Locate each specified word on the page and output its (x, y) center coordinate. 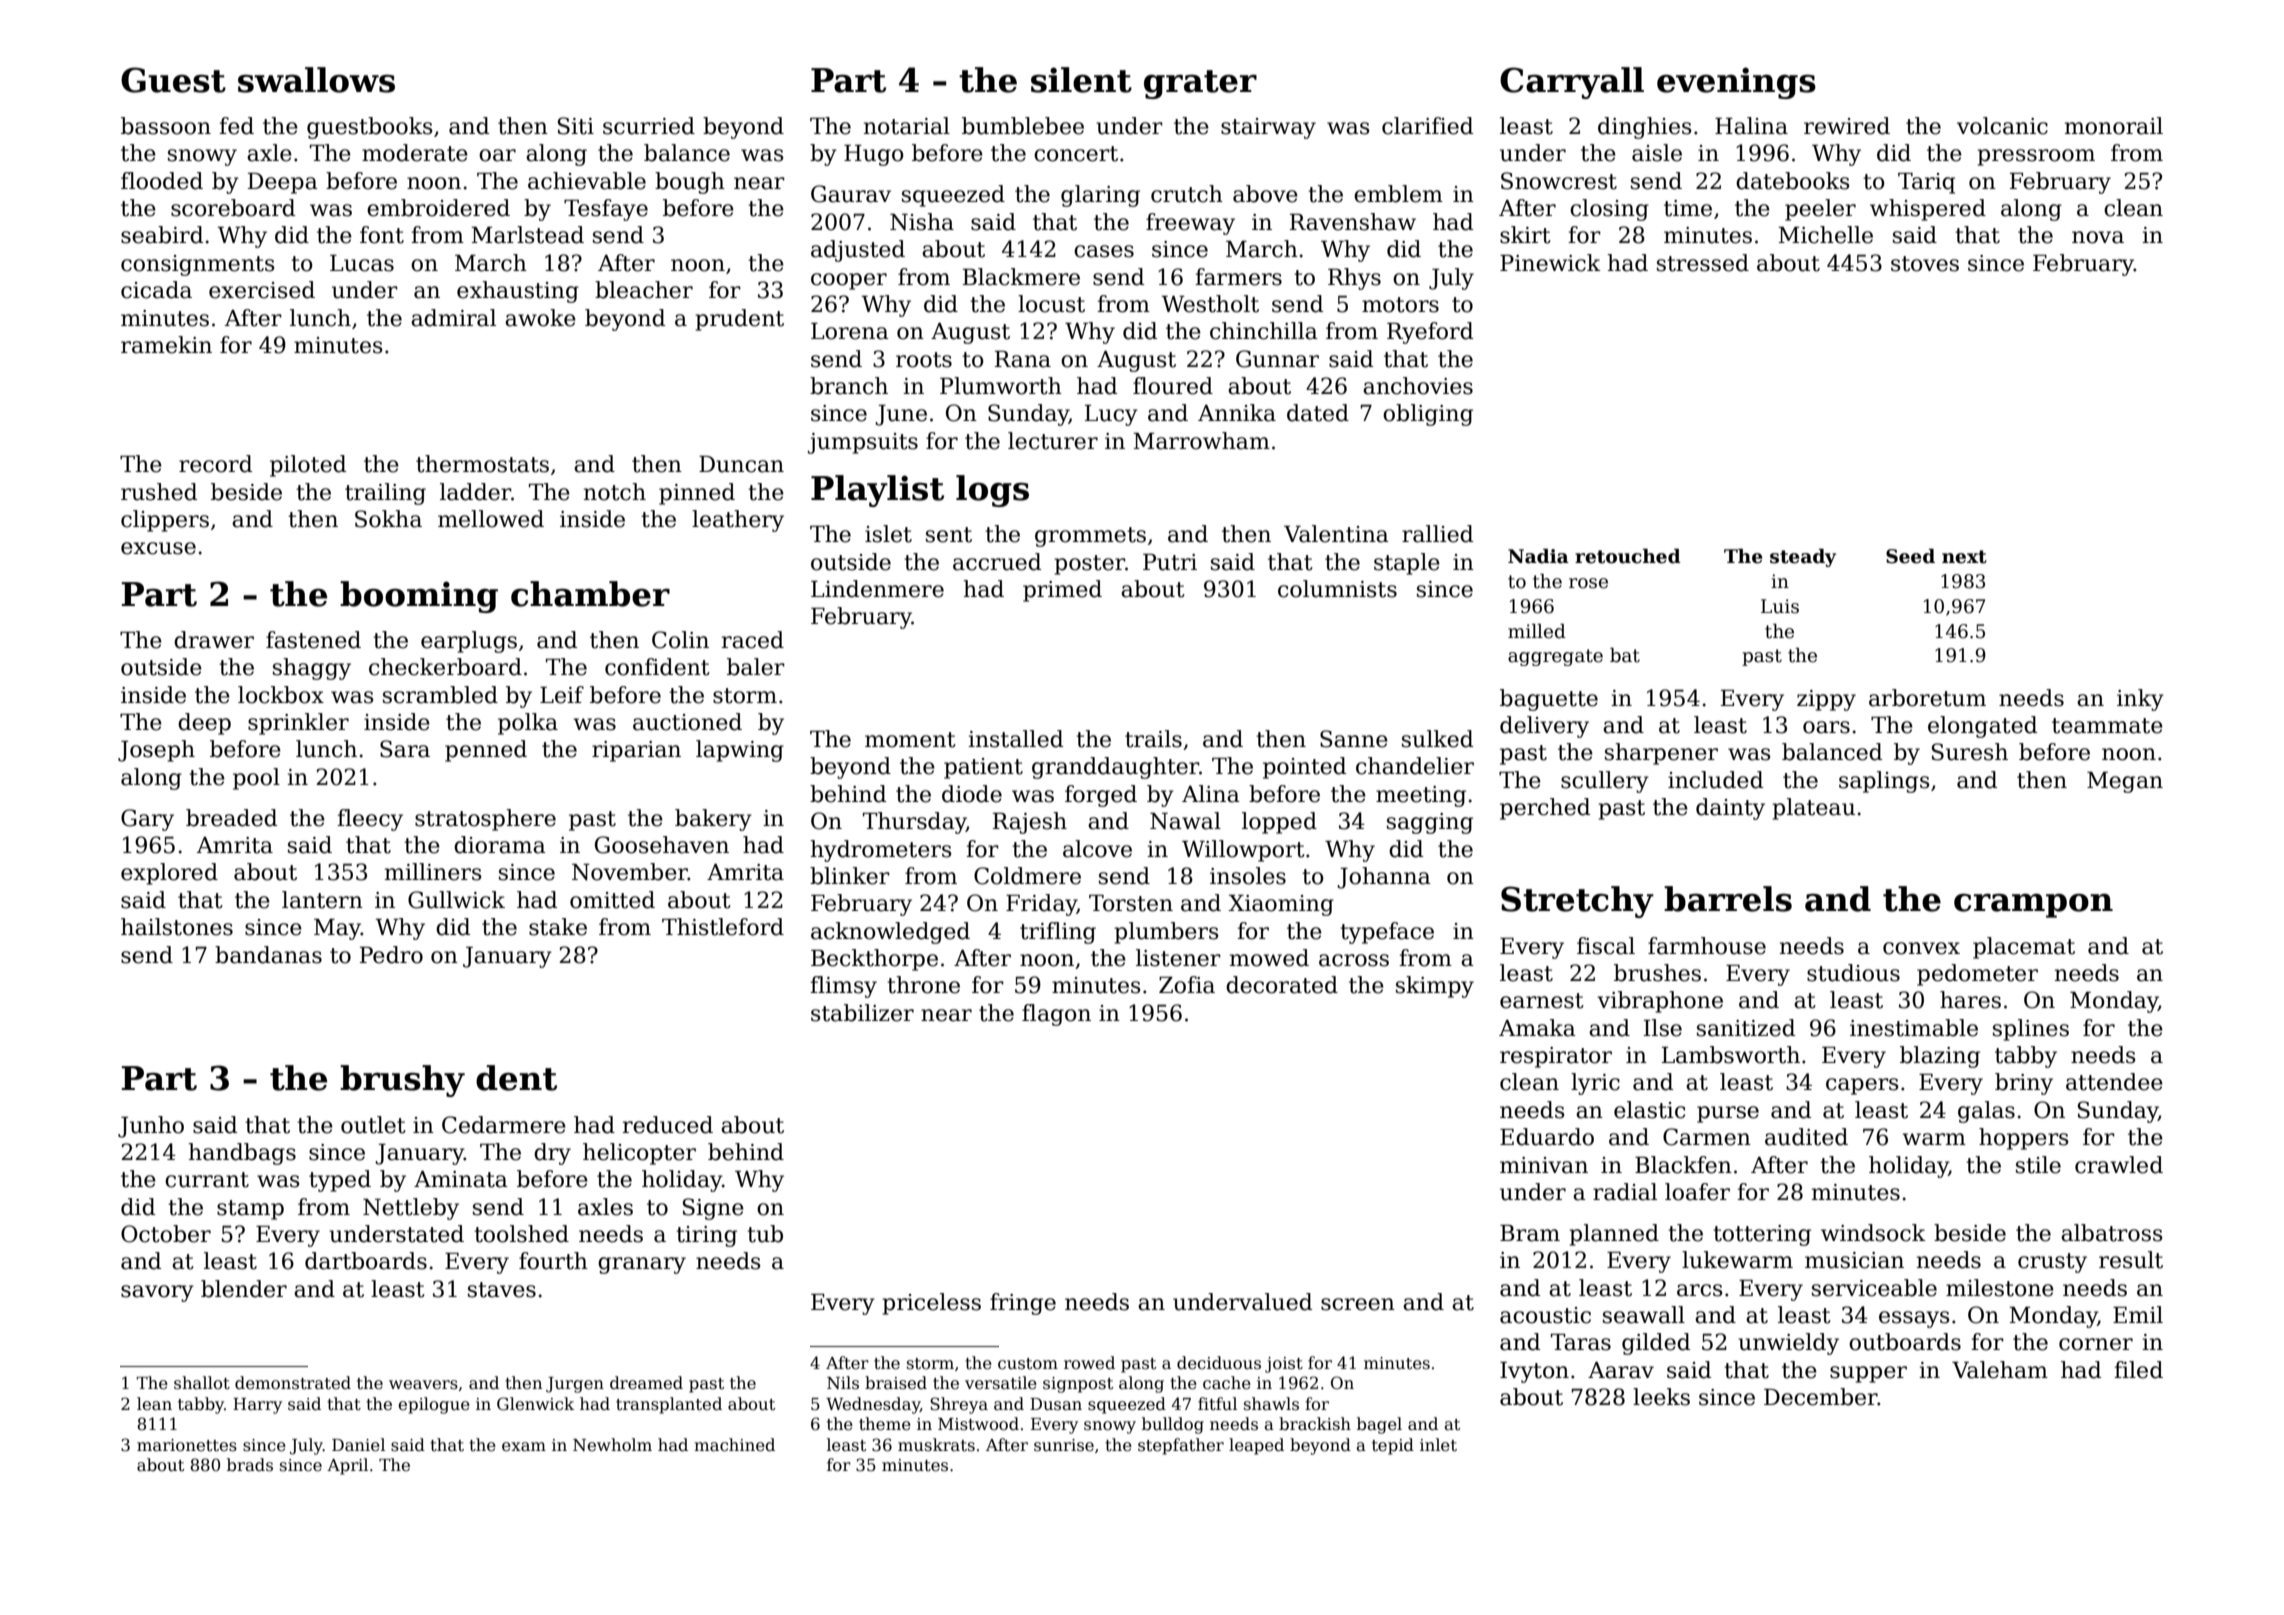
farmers (1238, 277)
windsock (1873, 1233)
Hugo (874, 155)
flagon (1056, 1015)
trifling (1058, 933)
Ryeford (1430, 333)
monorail (2114, 126)
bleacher (644, 290)
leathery (738, 521)
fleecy (370, 820)
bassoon (166, 126)
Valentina (1336, 534)
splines (2031, 1030)
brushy (402, 1081)
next (1964, 557)
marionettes (187, 1445)
